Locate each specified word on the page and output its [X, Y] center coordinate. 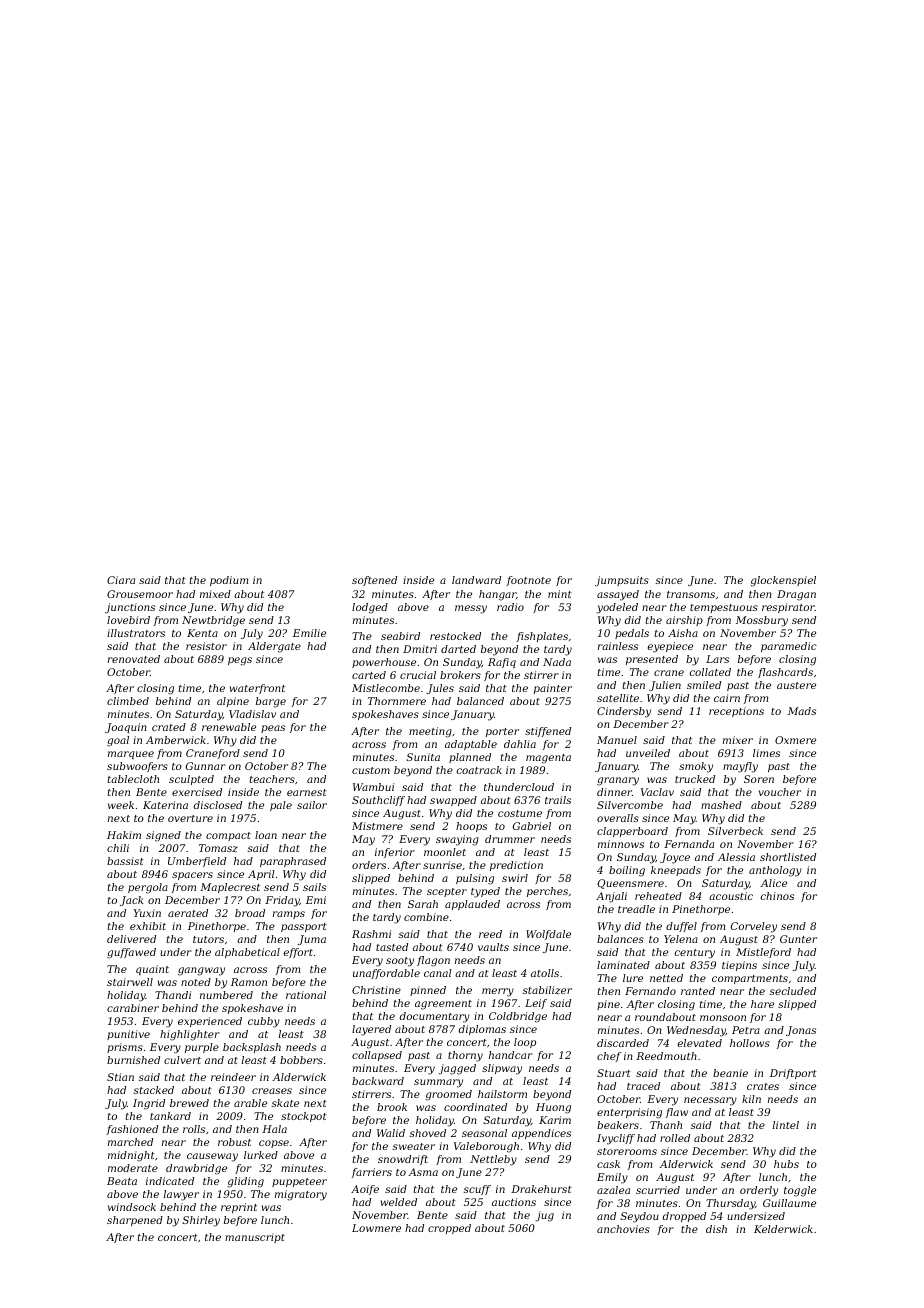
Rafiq [502, 663]
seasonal [484, 1133]
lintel [786, 1125]
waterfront [257, 689]
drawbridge [196, 1169]
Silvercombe [630, 805]
